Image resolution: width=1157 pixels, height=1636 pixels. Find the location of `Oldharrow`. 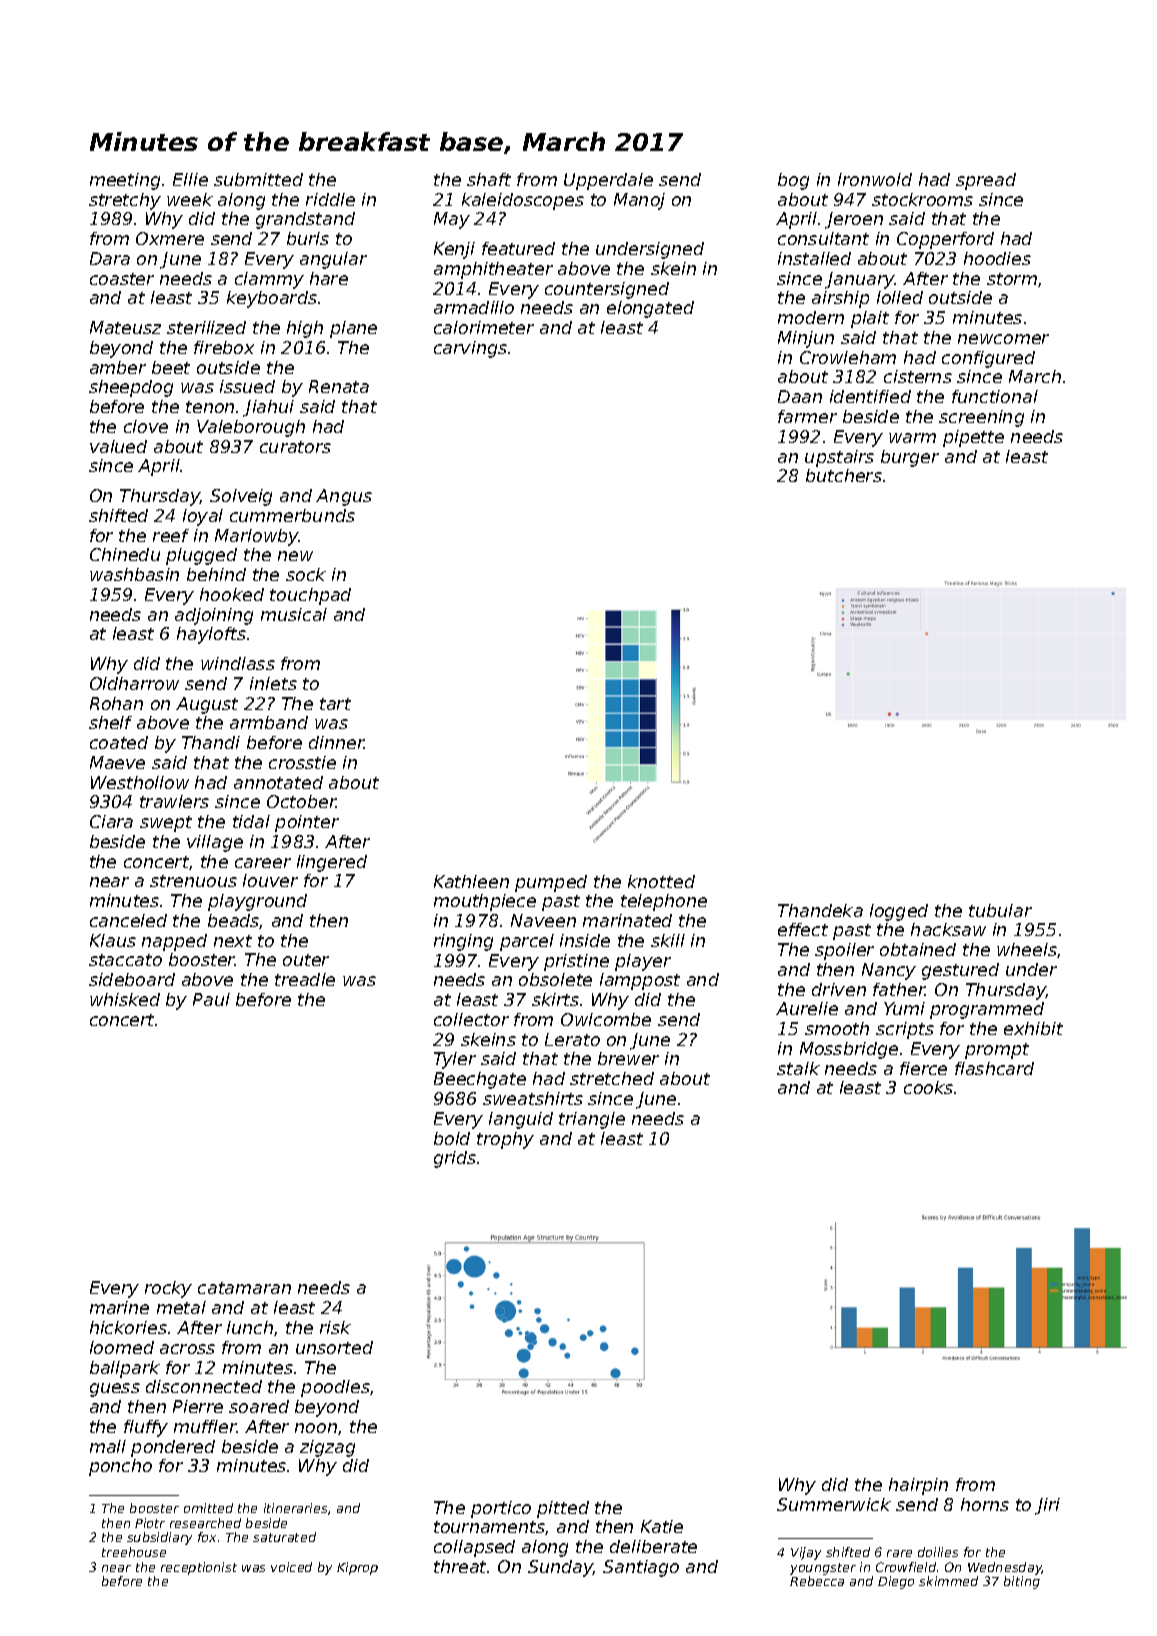

Oldharrow is located at coordinates (134, 683).
